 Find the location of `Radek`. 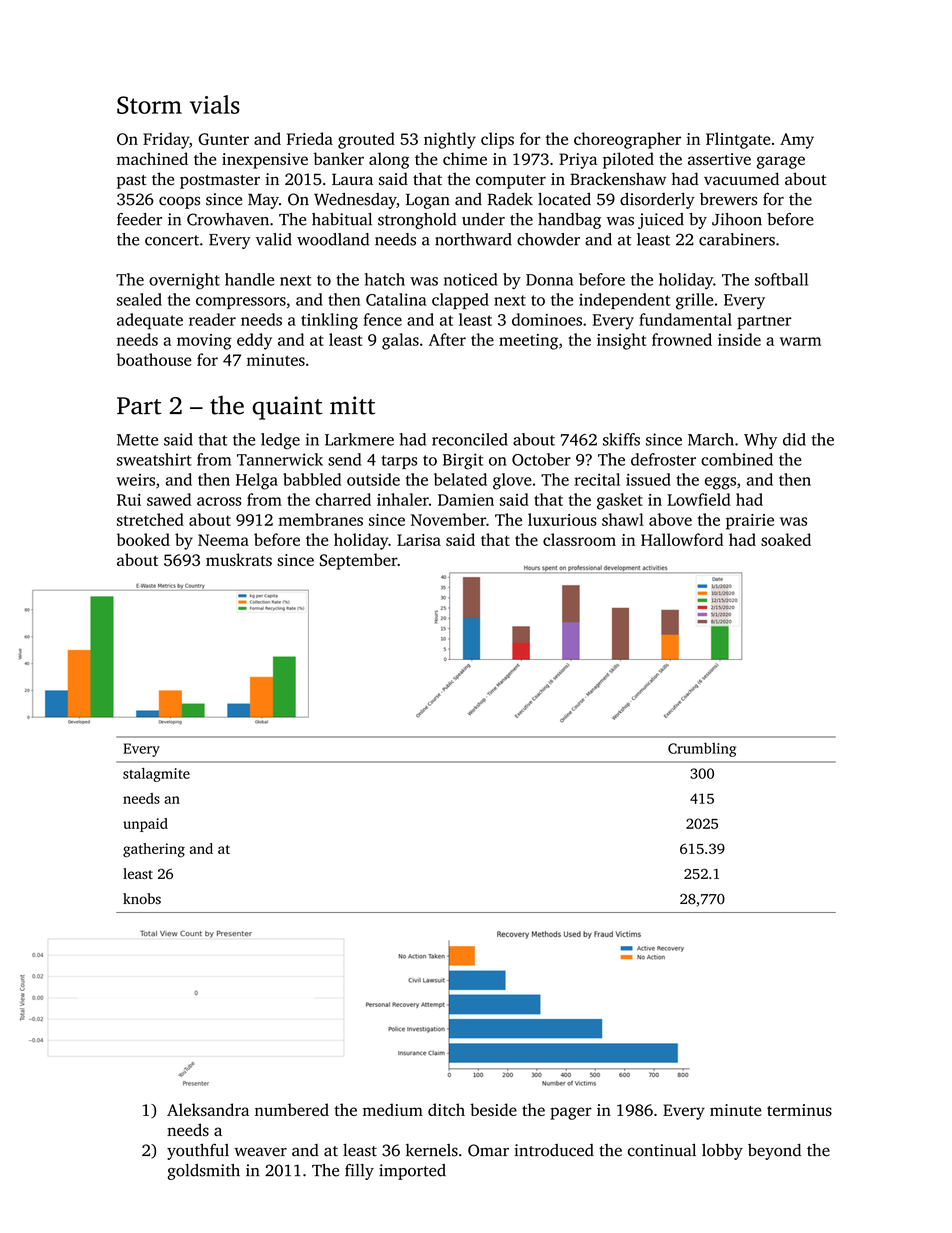

Radek is located at coordinates (510, 199).
